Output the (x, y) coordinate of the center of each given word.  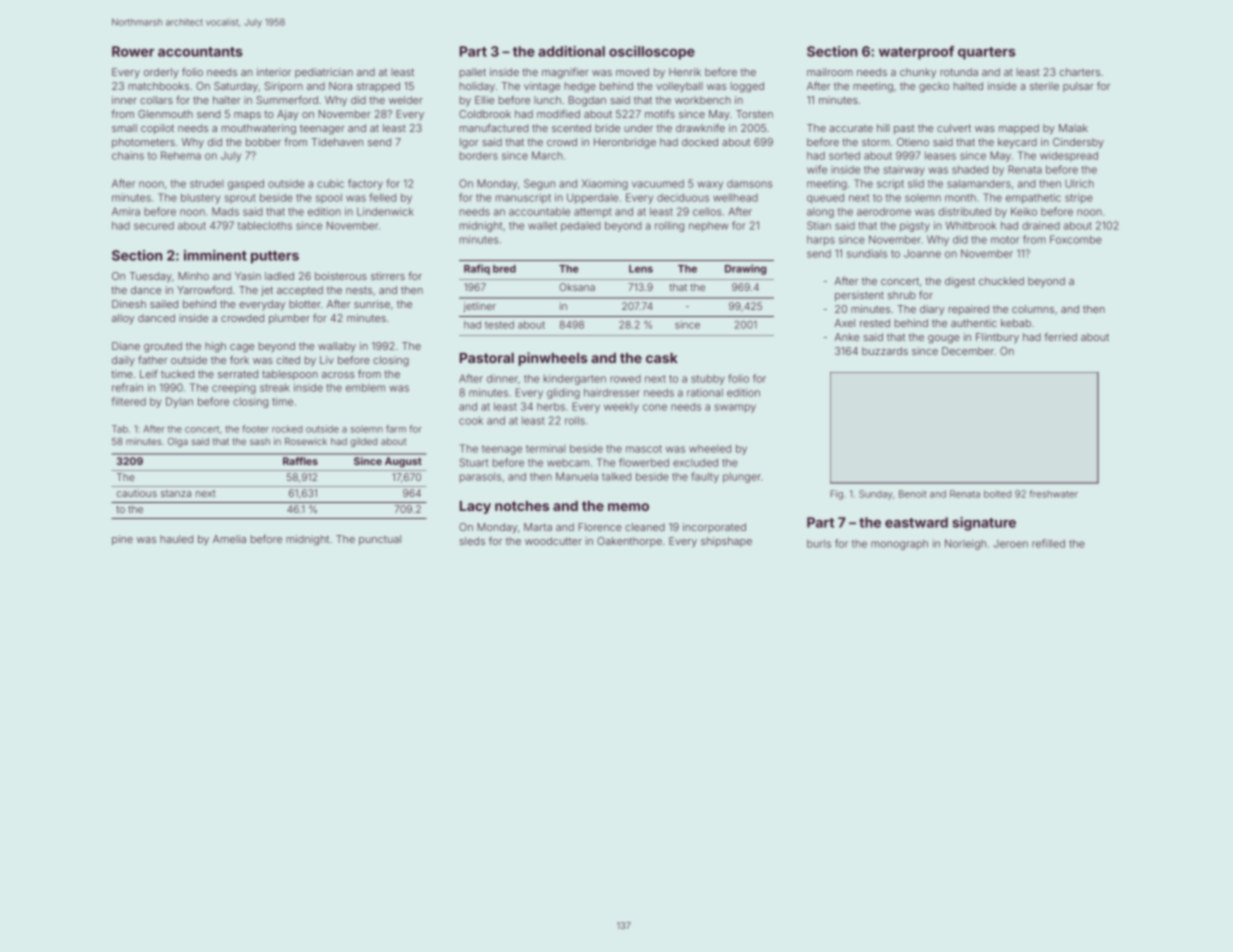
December (968, 351)
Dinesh (129, 304)
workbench (703, 100)
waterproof (916, 53)
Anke (846, 337)
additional (571, 51)
